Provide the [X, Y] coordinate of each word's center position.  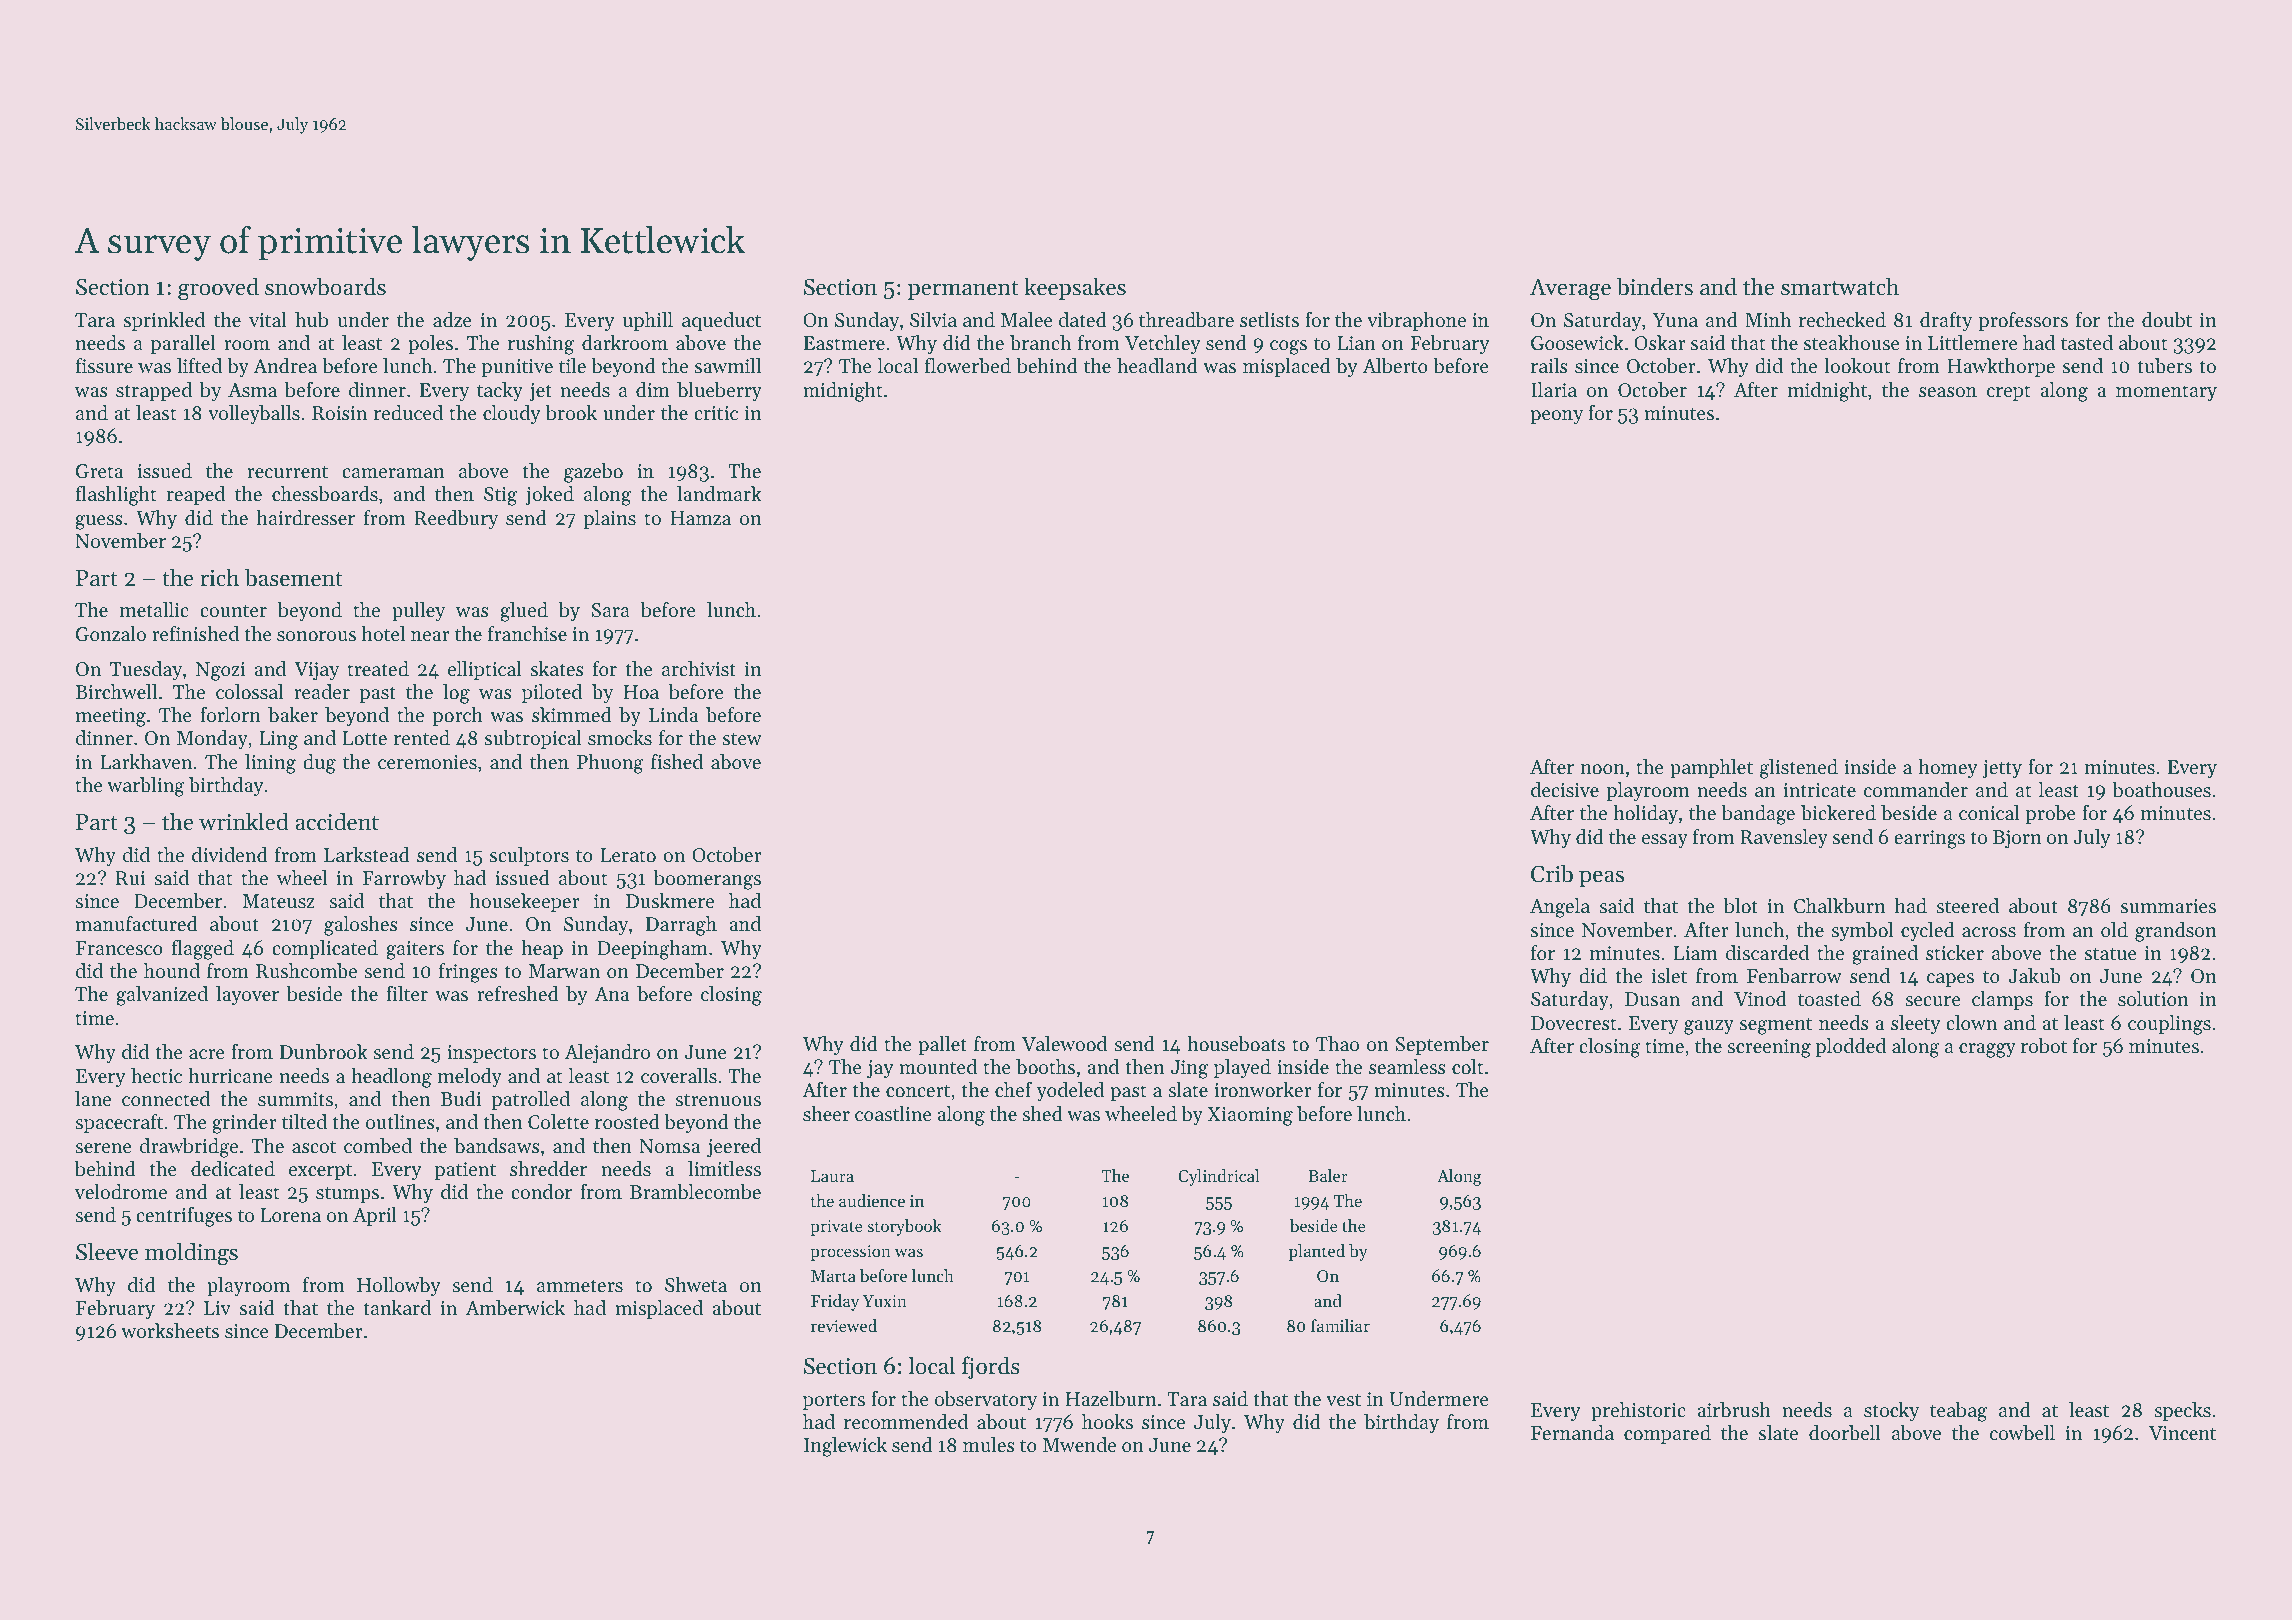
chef [1013, 1090]
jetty [2002, 769]
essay [1665, 841]
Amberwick [515, 1308]
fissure [104, 366]
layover [247, 996]
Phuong [610, 764]
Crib [1552, 873]
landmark [719, 494]
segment [1776, 1026]
